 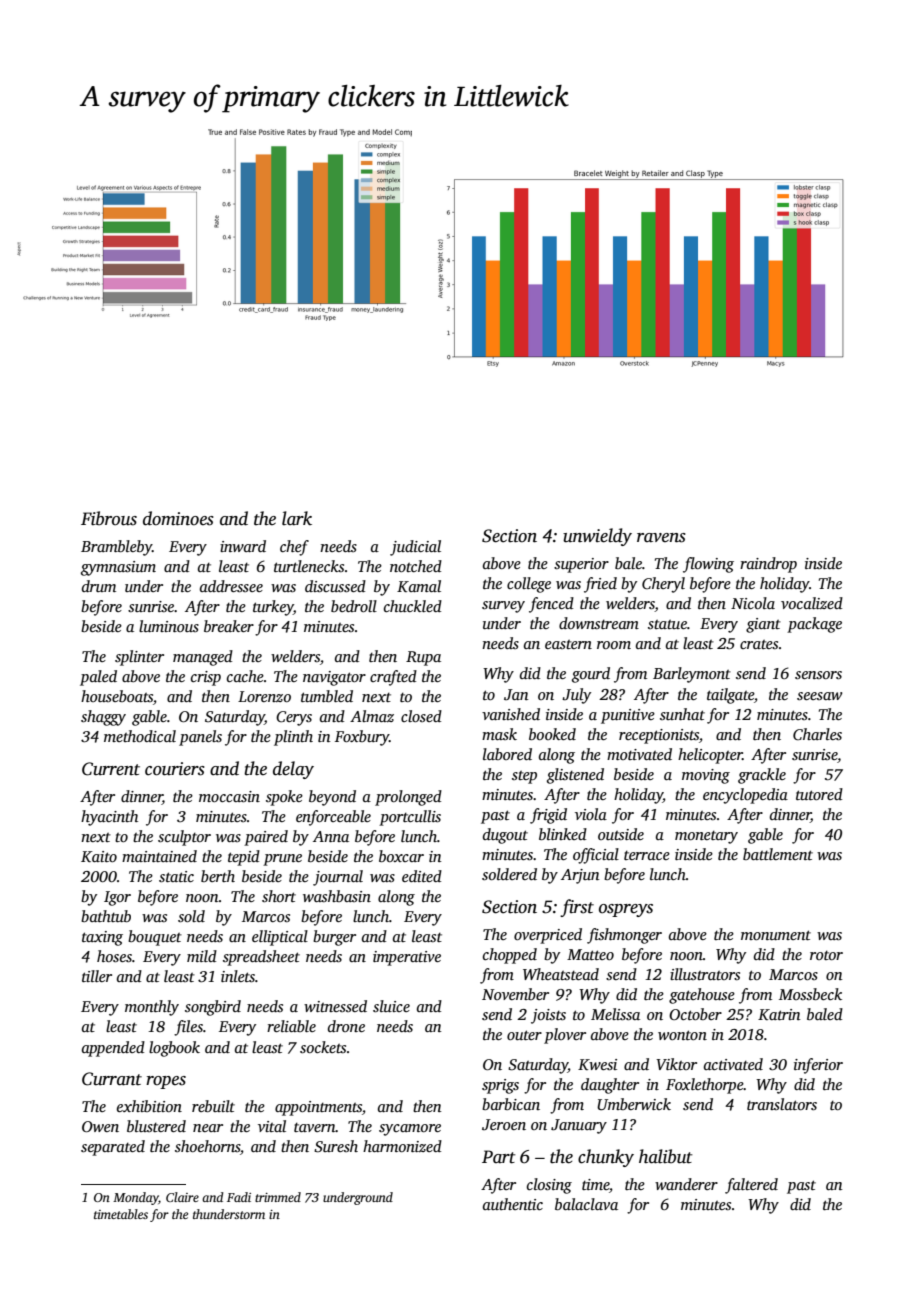 What do you see at coordinates (182, 1197) in the image?
I see `Claire` at bounding box center [182, 1197].
